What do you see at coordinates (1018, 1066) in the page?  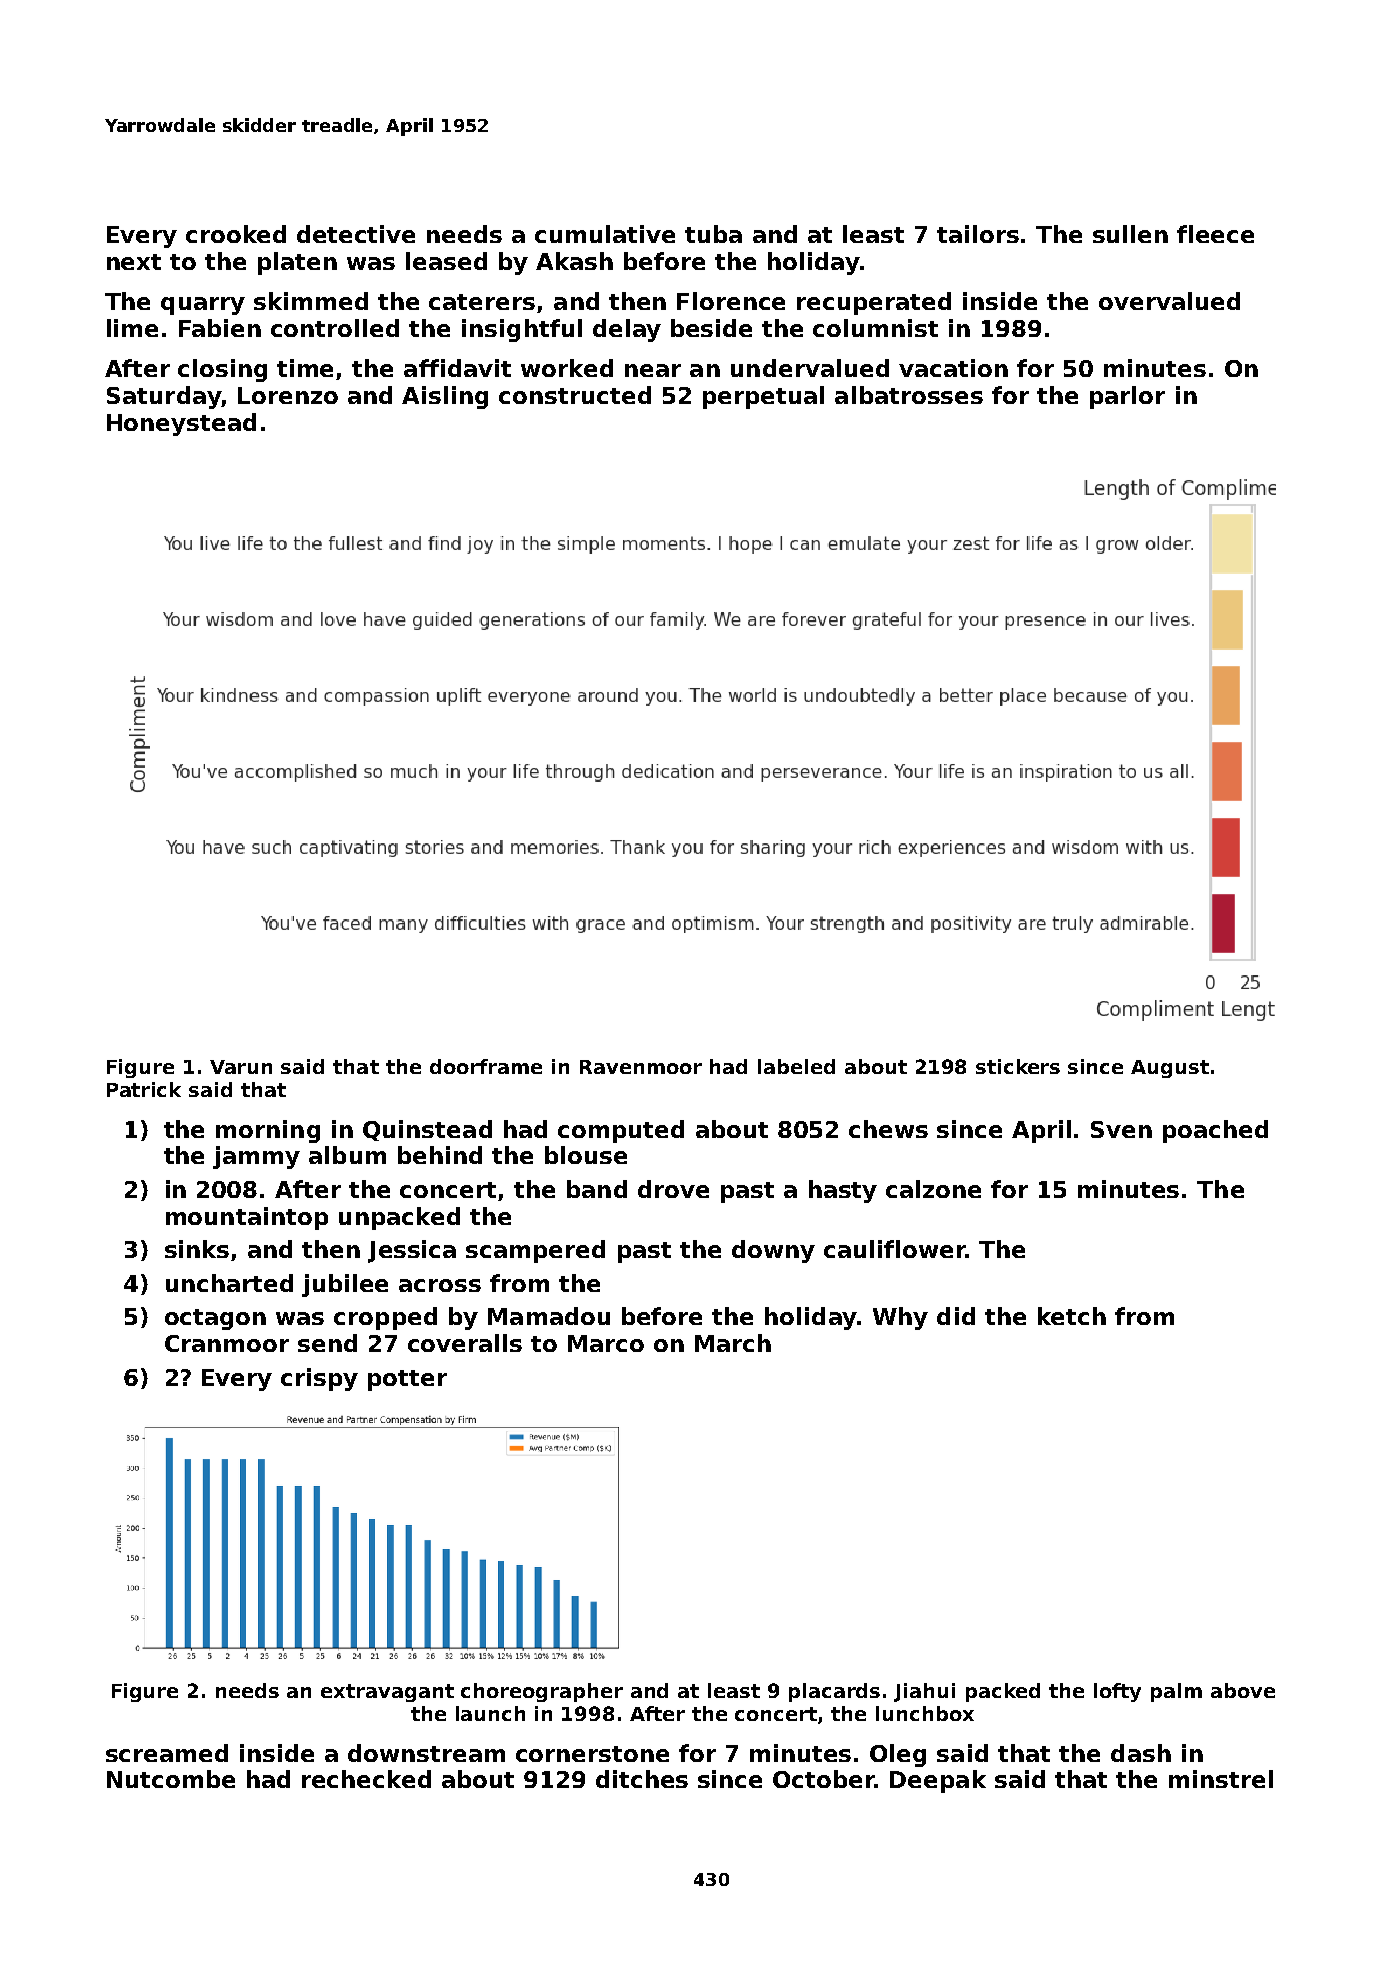 I see `stickers` at bounding box center [1018, 1066].
